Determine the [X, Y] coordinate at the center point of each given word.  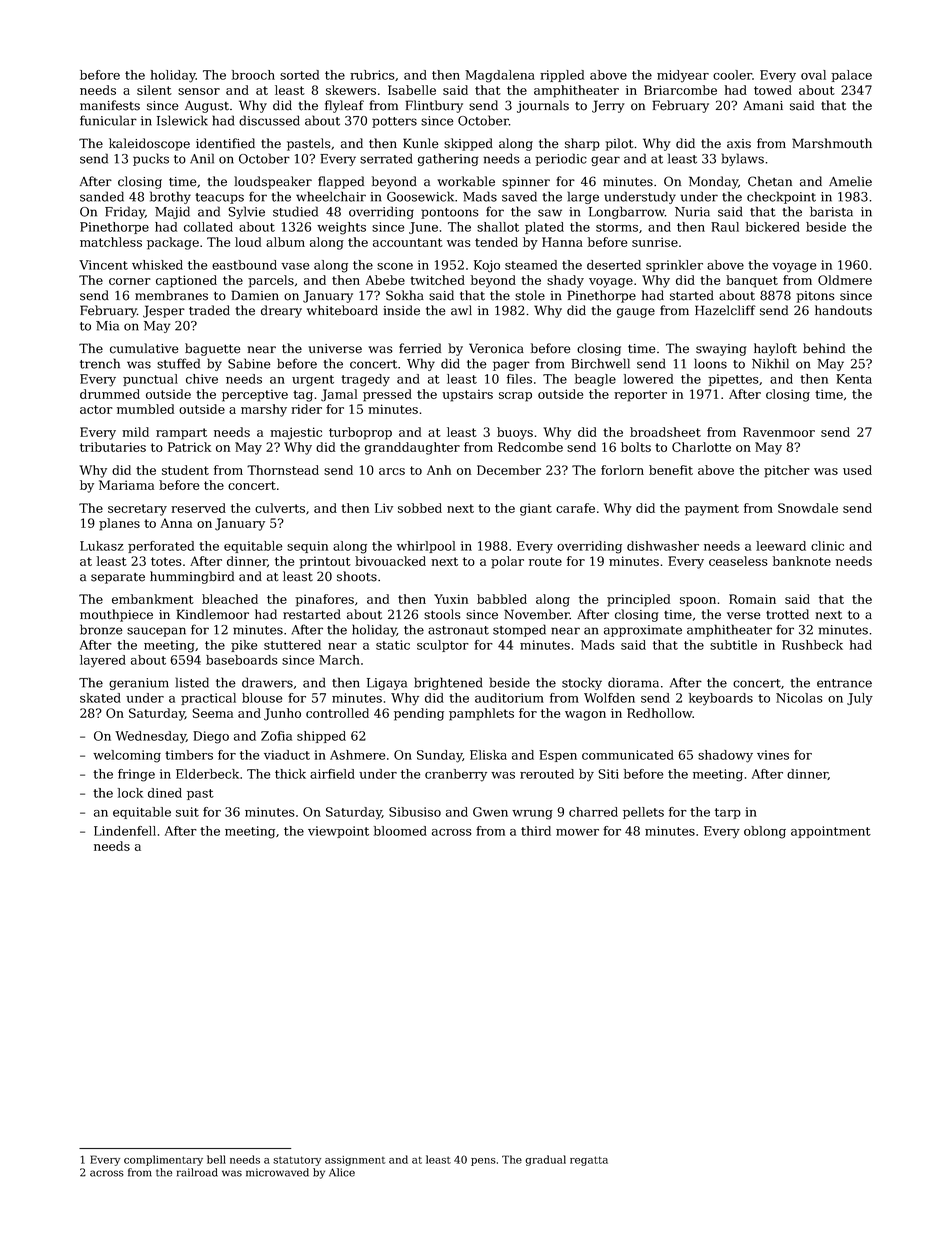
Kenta [854, 379]
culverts [280, 508]
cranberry [456, 775]
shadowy [725, 756]
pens [483, 1162]
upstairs [467, 395]
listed [192, 682]
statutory [297, 1161]
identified [225, 143]
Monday [713, 182]
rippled [562, 76]
